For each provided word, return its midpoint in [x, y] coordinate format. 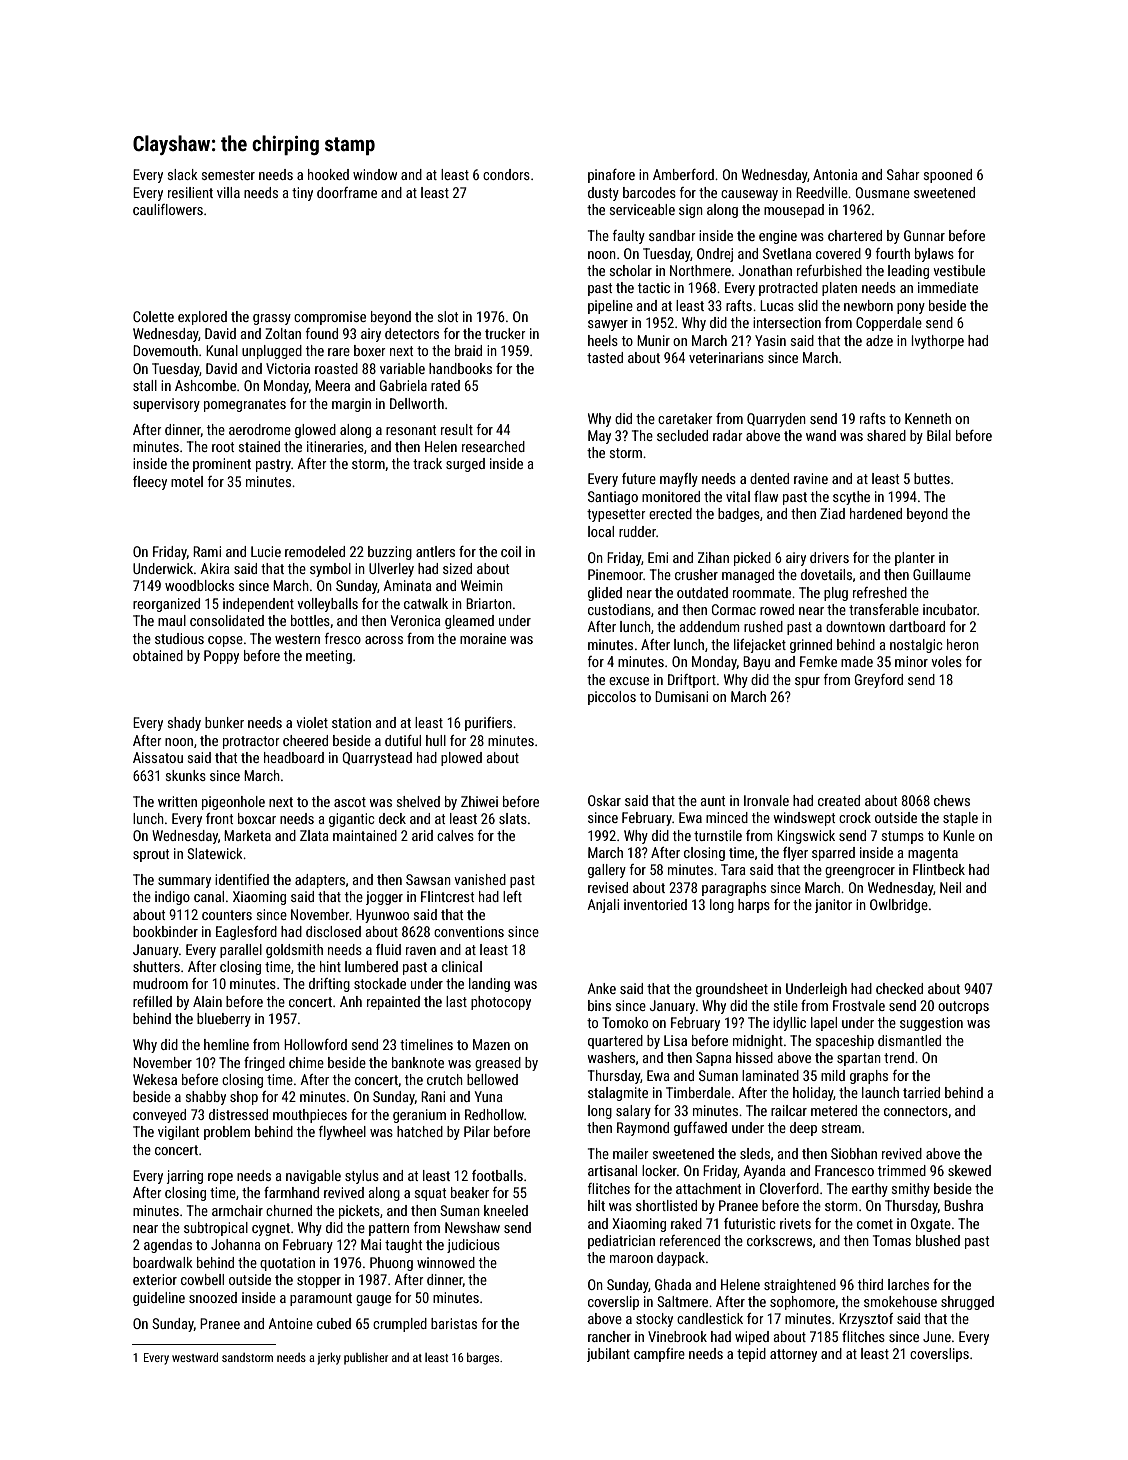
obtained [158, 655]
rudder [637, 531]
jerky [329, 1359]
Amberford [683, 174]
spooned [948, 176]
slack [183, 174]
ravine [811, 478]
